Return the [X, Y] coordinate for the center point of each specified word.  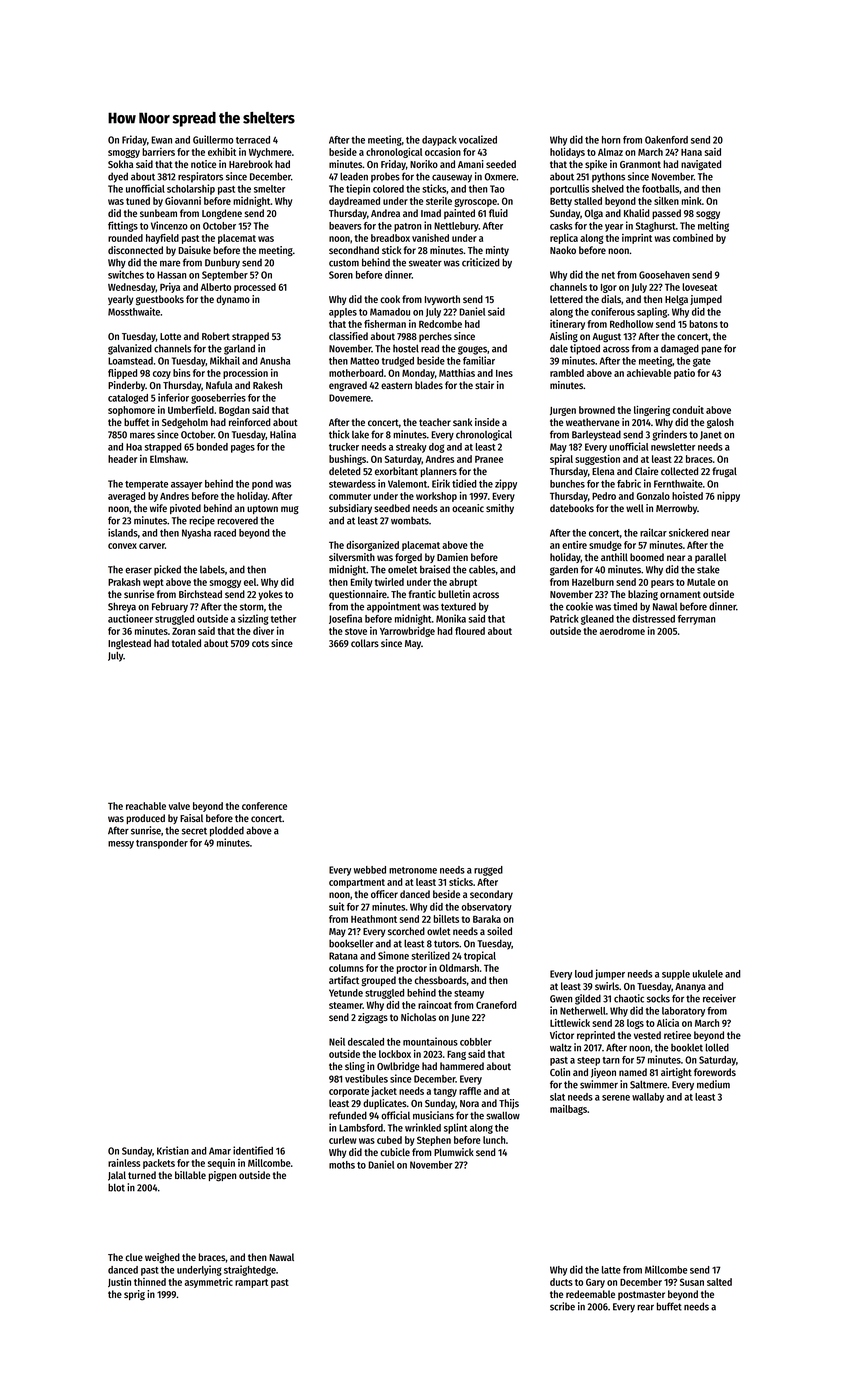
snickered [688, 532]
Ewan [161, 140]
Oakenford [666, 140]
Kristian [173, 1150]
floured [470, 631]
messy [121, 845]
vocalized [478, 139]
